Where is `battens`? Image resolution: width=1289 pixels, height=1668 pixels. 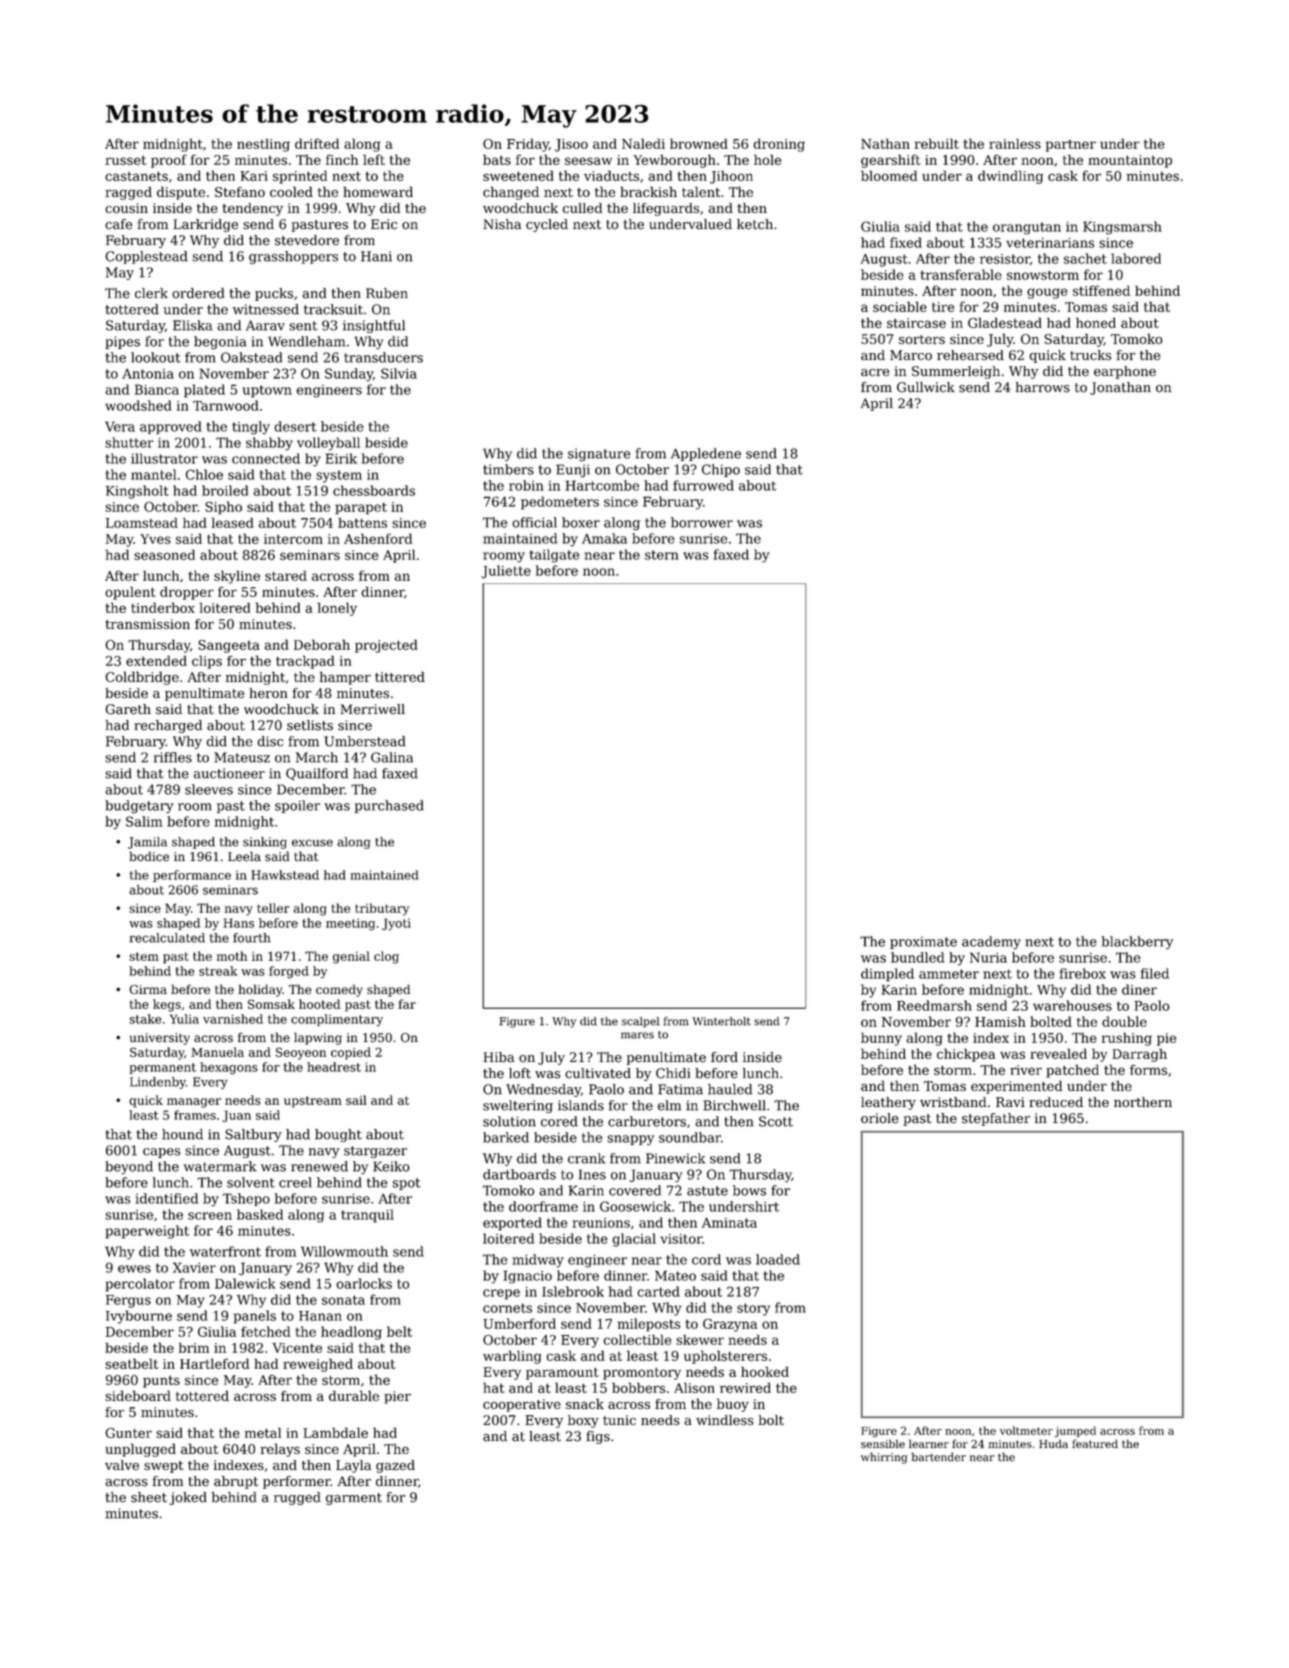
battens is located at coordinates (362, 522).
